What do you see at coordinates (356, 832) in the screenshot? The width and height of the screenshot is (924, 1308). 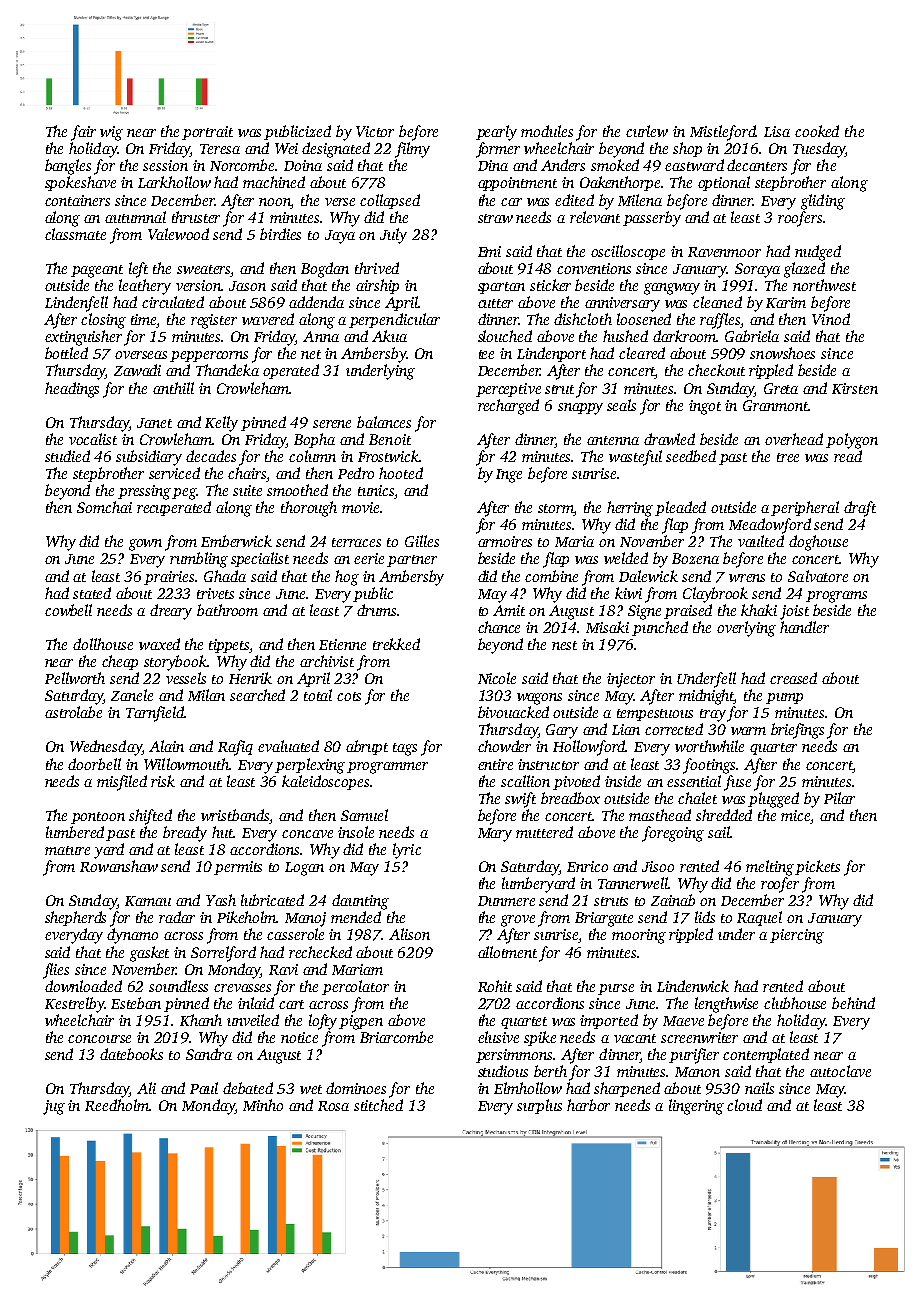 I see `insole` at bounding box center [356, 832].
